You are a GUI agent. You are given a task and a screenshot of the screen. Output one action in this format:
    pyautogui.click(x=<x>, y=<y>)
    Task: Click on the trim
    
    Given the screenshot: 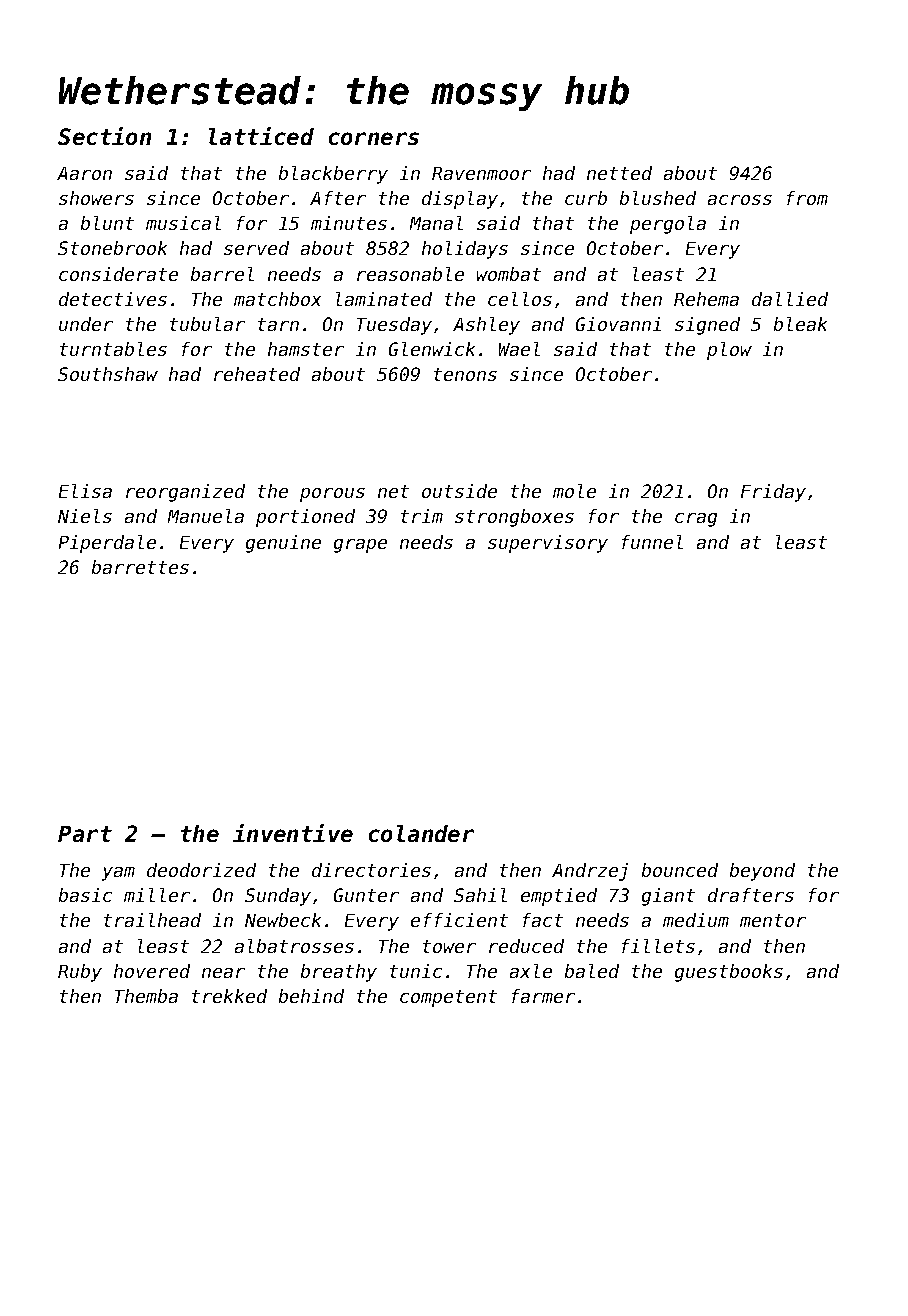 What is the action you would take?
    pyautogui.click(x=422, y=516)
